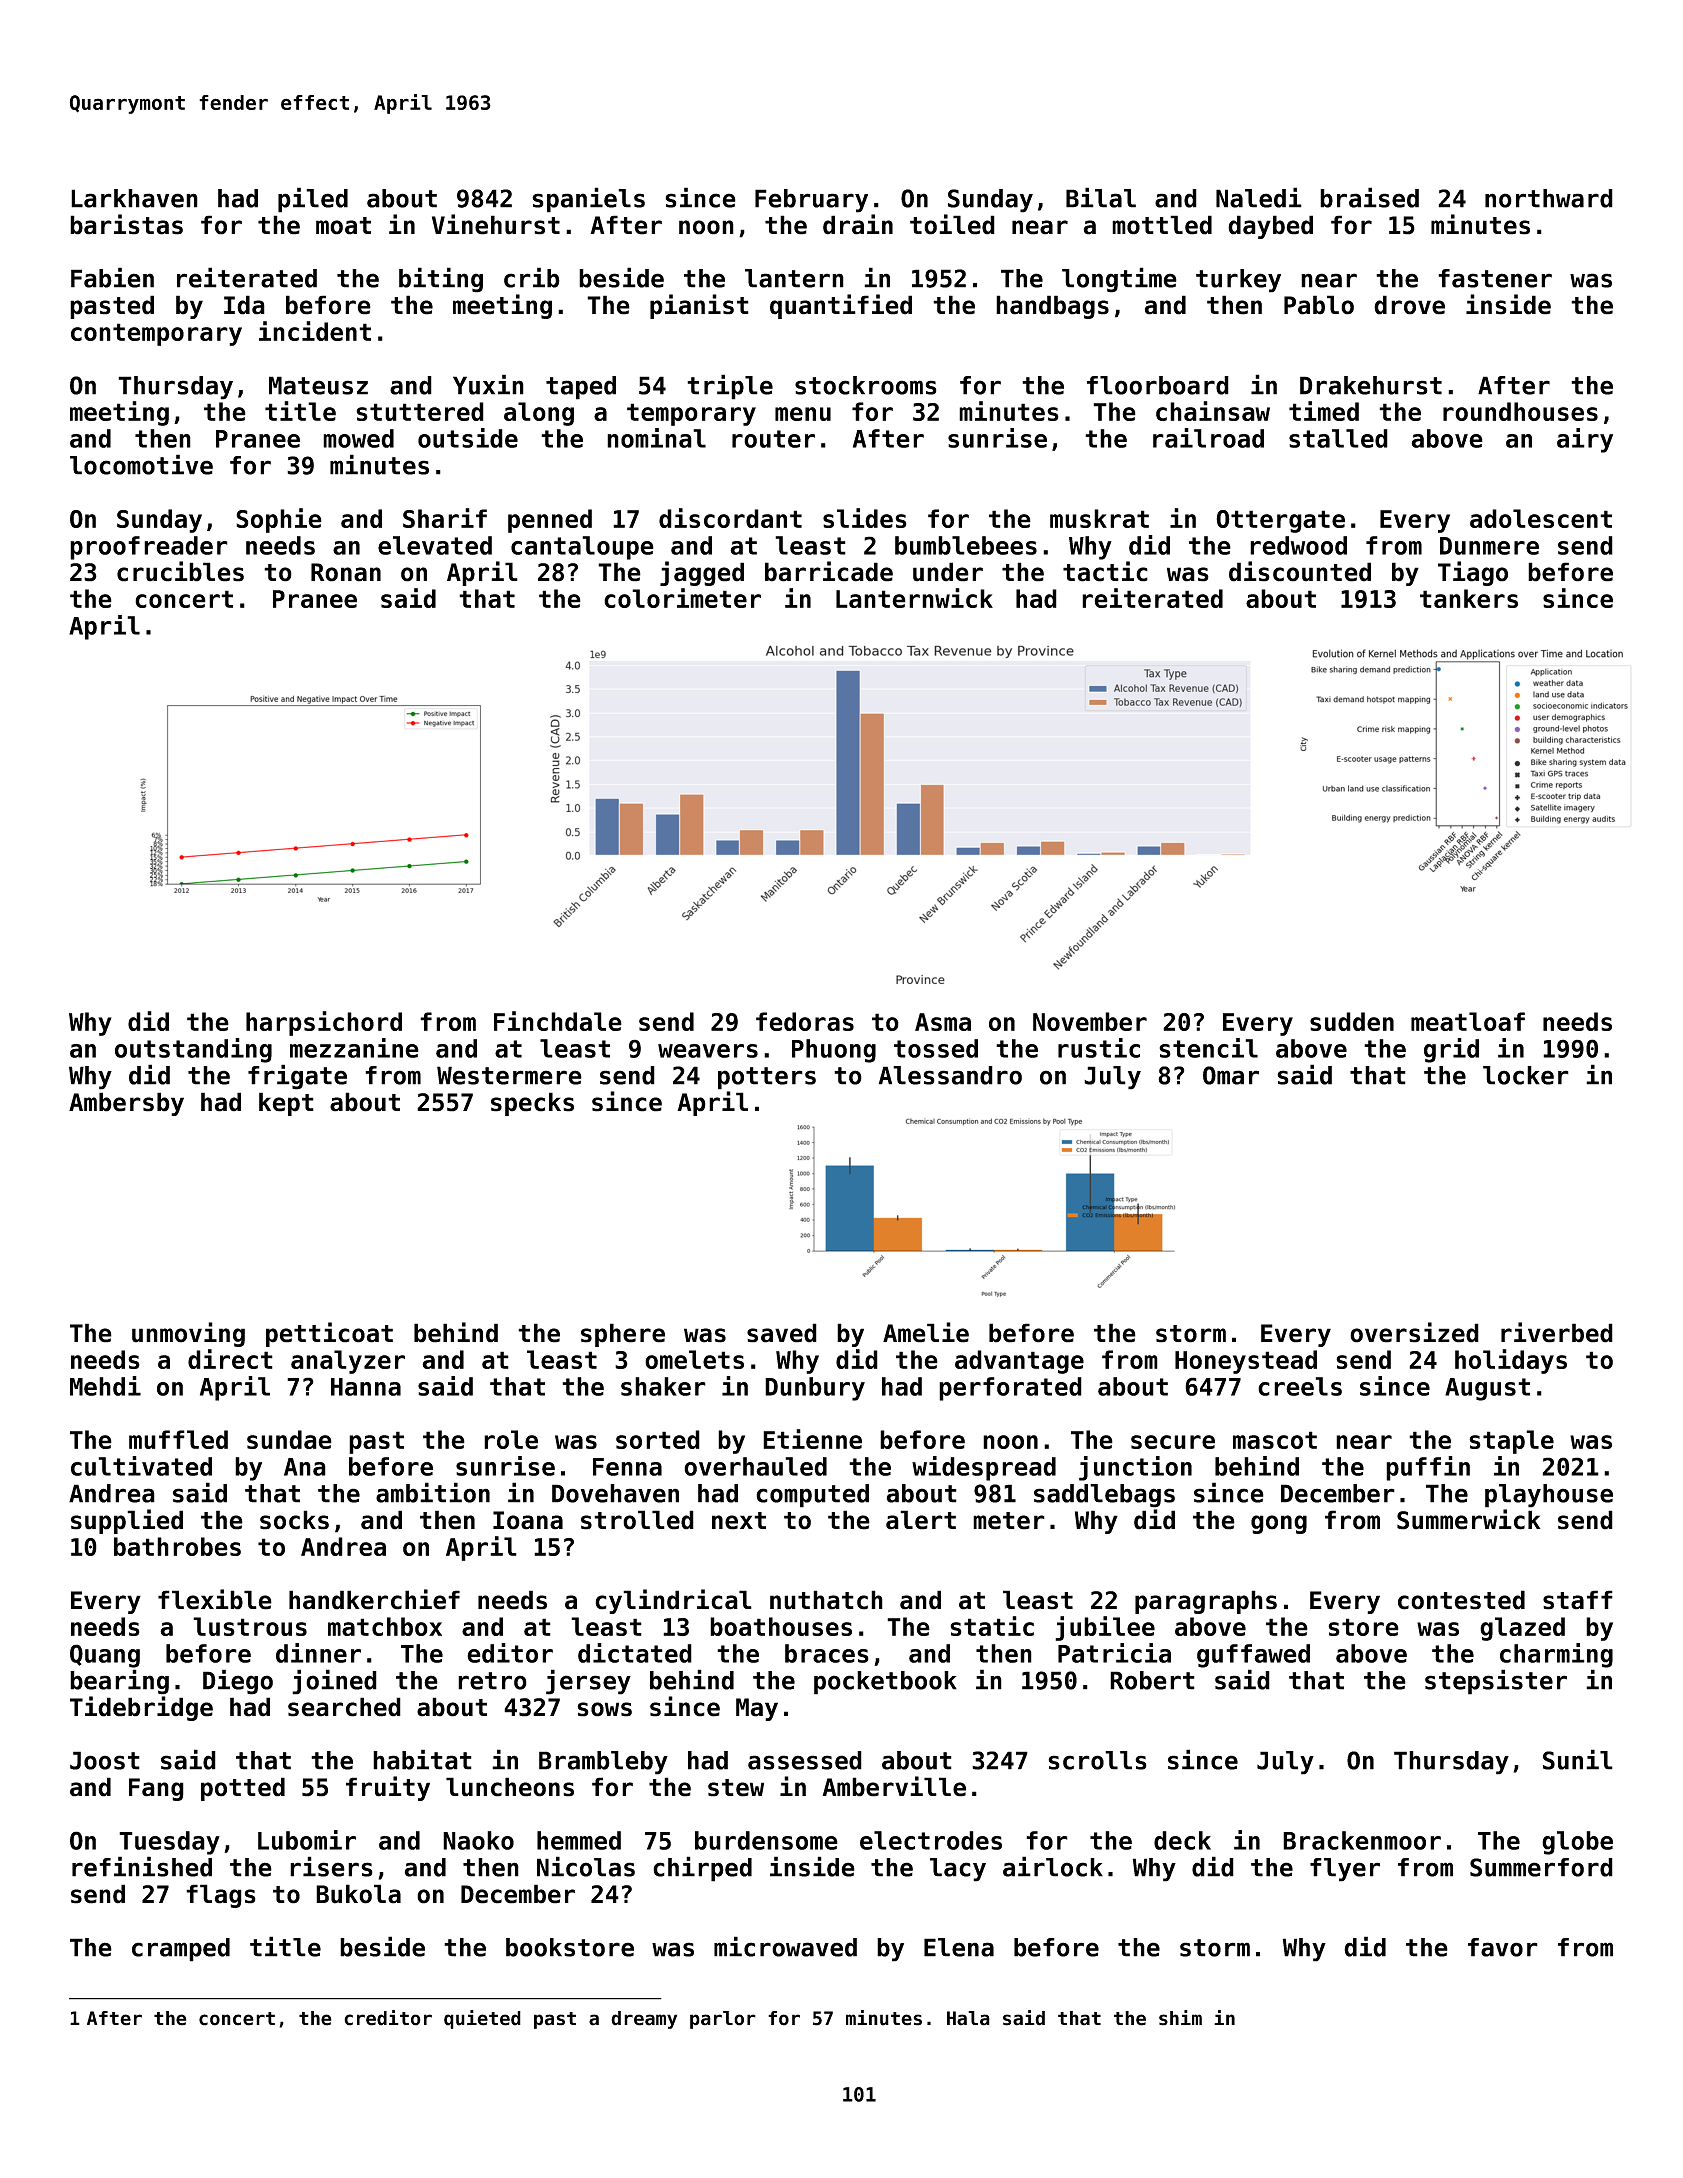 This screenshot has height=2178, width=1683. I want to click on toiled, so click(952, 224).
